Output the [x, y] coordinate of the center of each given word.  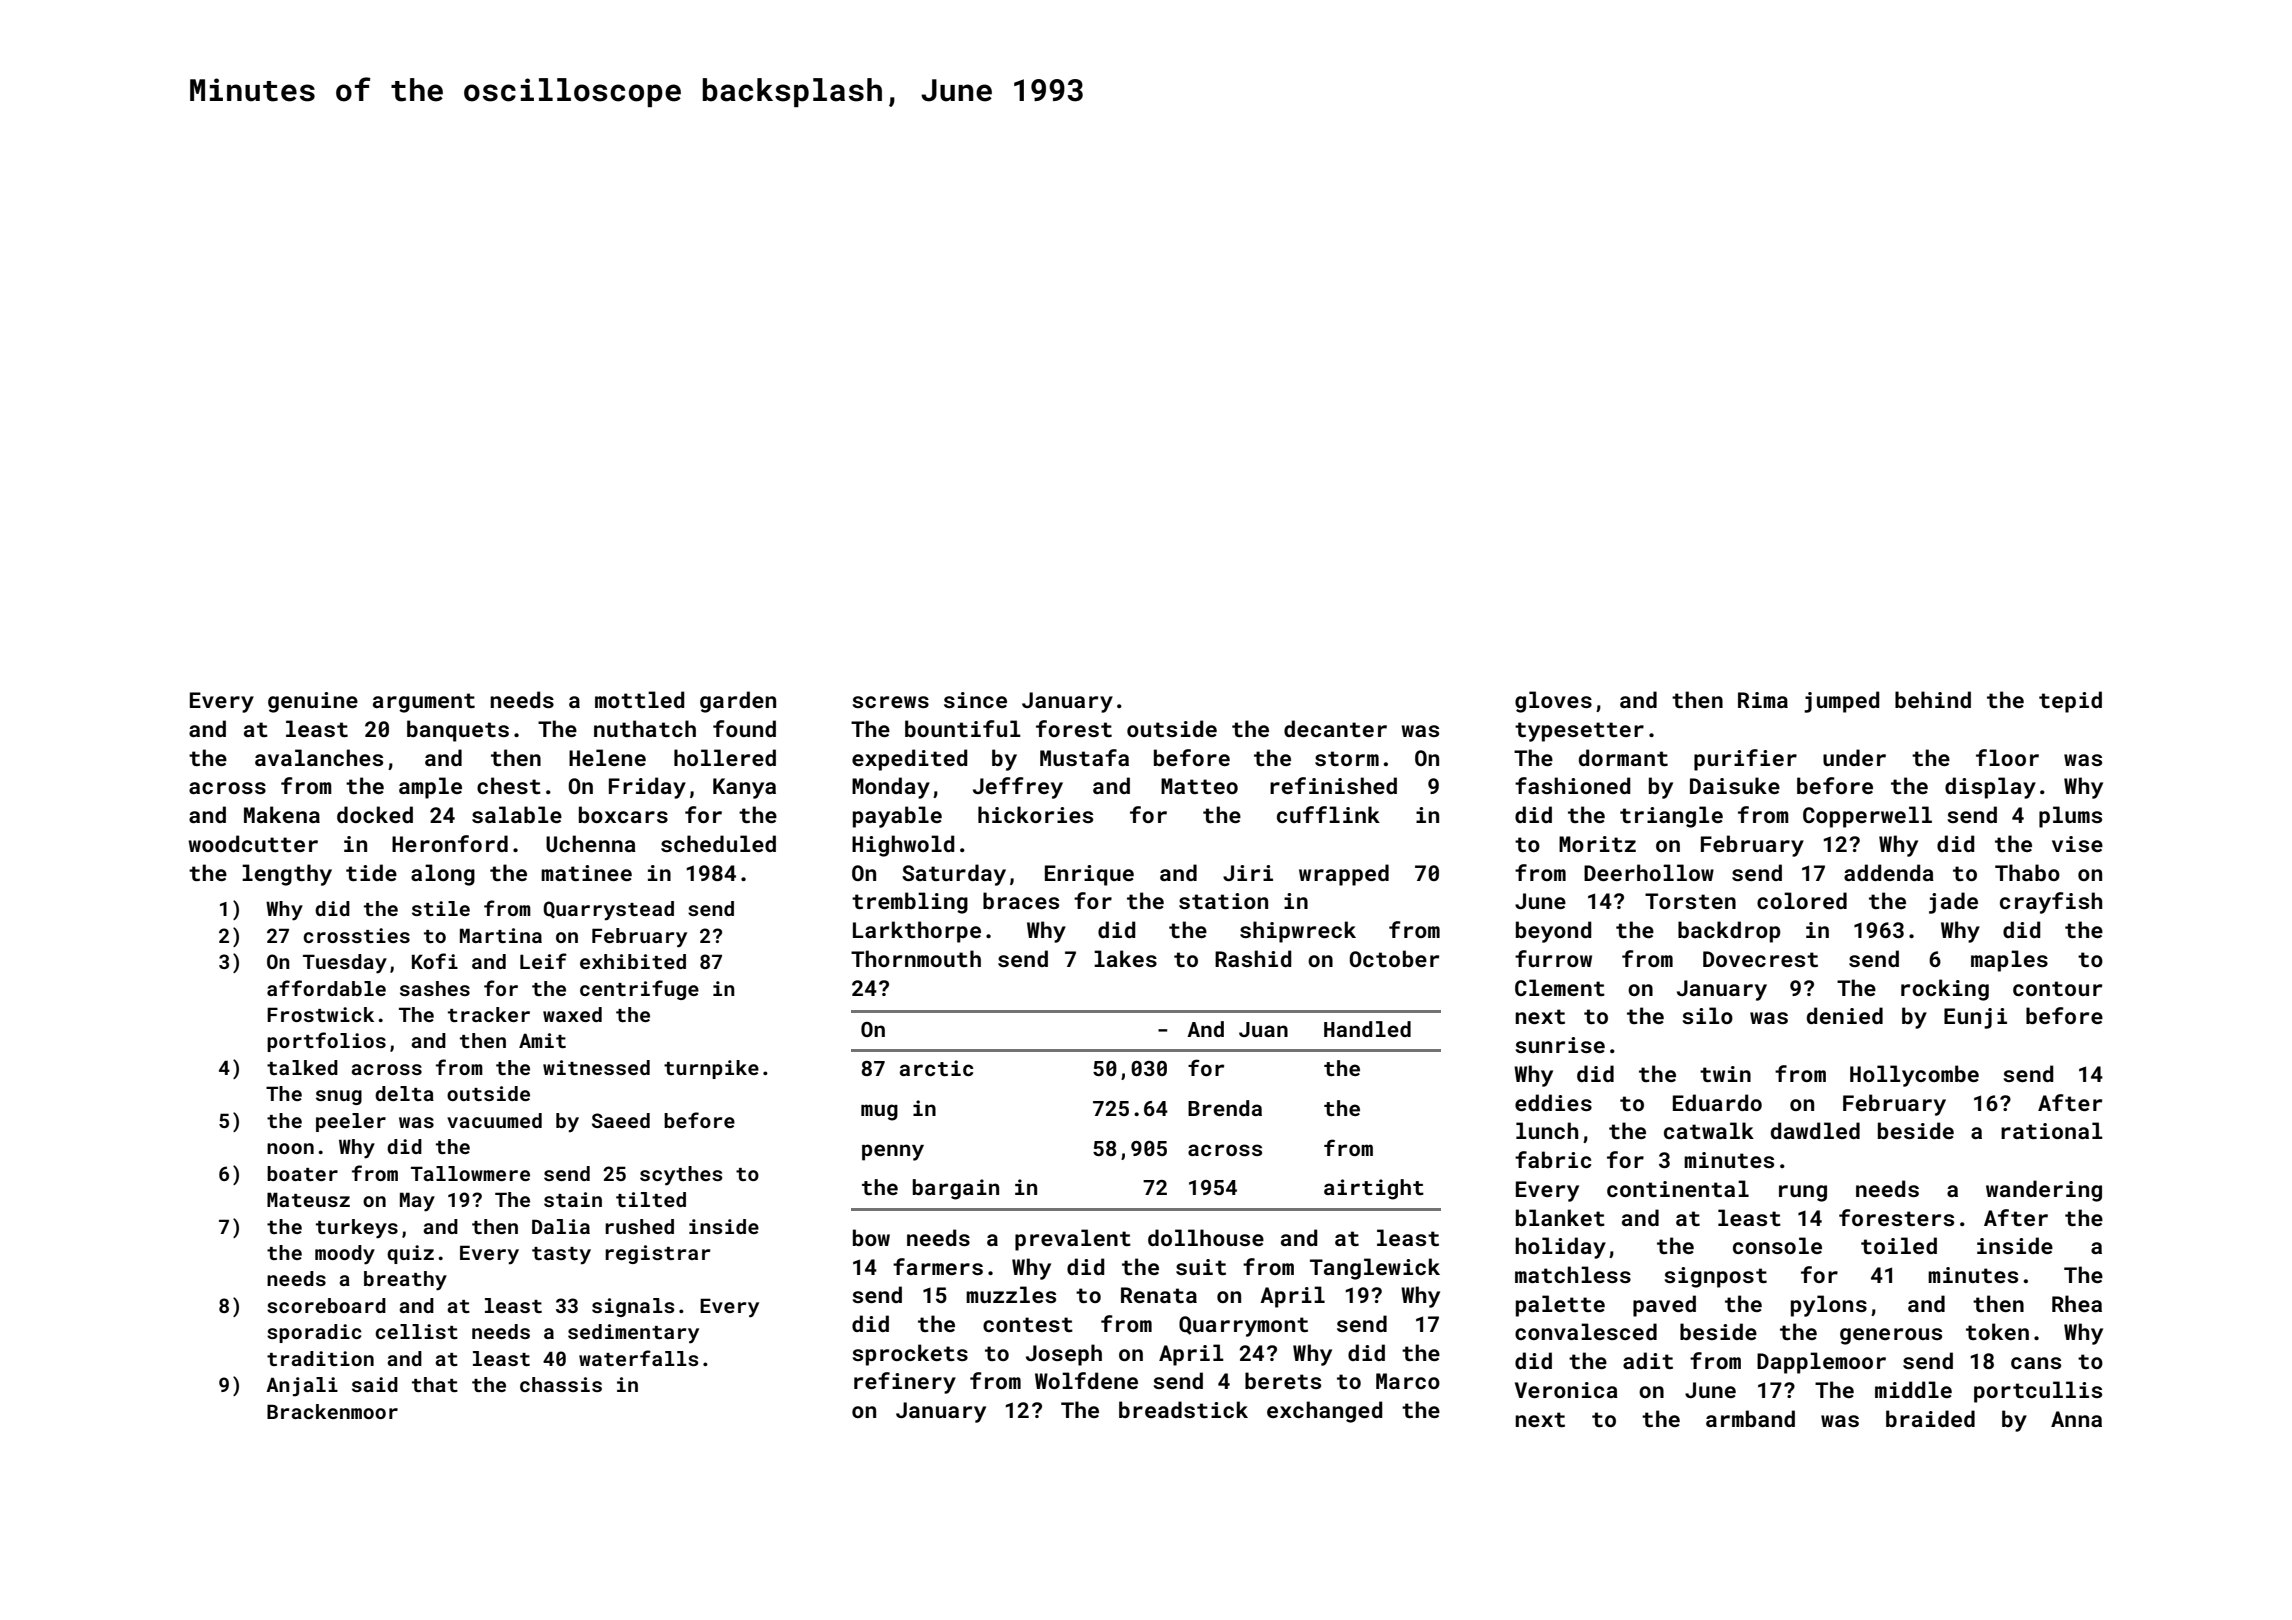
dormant [1623, 757]
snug [339, 1097]
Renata [1159, 1295]
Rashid [1253, 958]
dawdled [1815, 1130]
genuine [313, 702]
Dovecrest [1760, 959]
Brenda [1225, 1108]
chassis [561, 1384]
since [975, 700]
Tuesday [345, 964]
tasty [561, 1256]
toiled [1899, 1245]
